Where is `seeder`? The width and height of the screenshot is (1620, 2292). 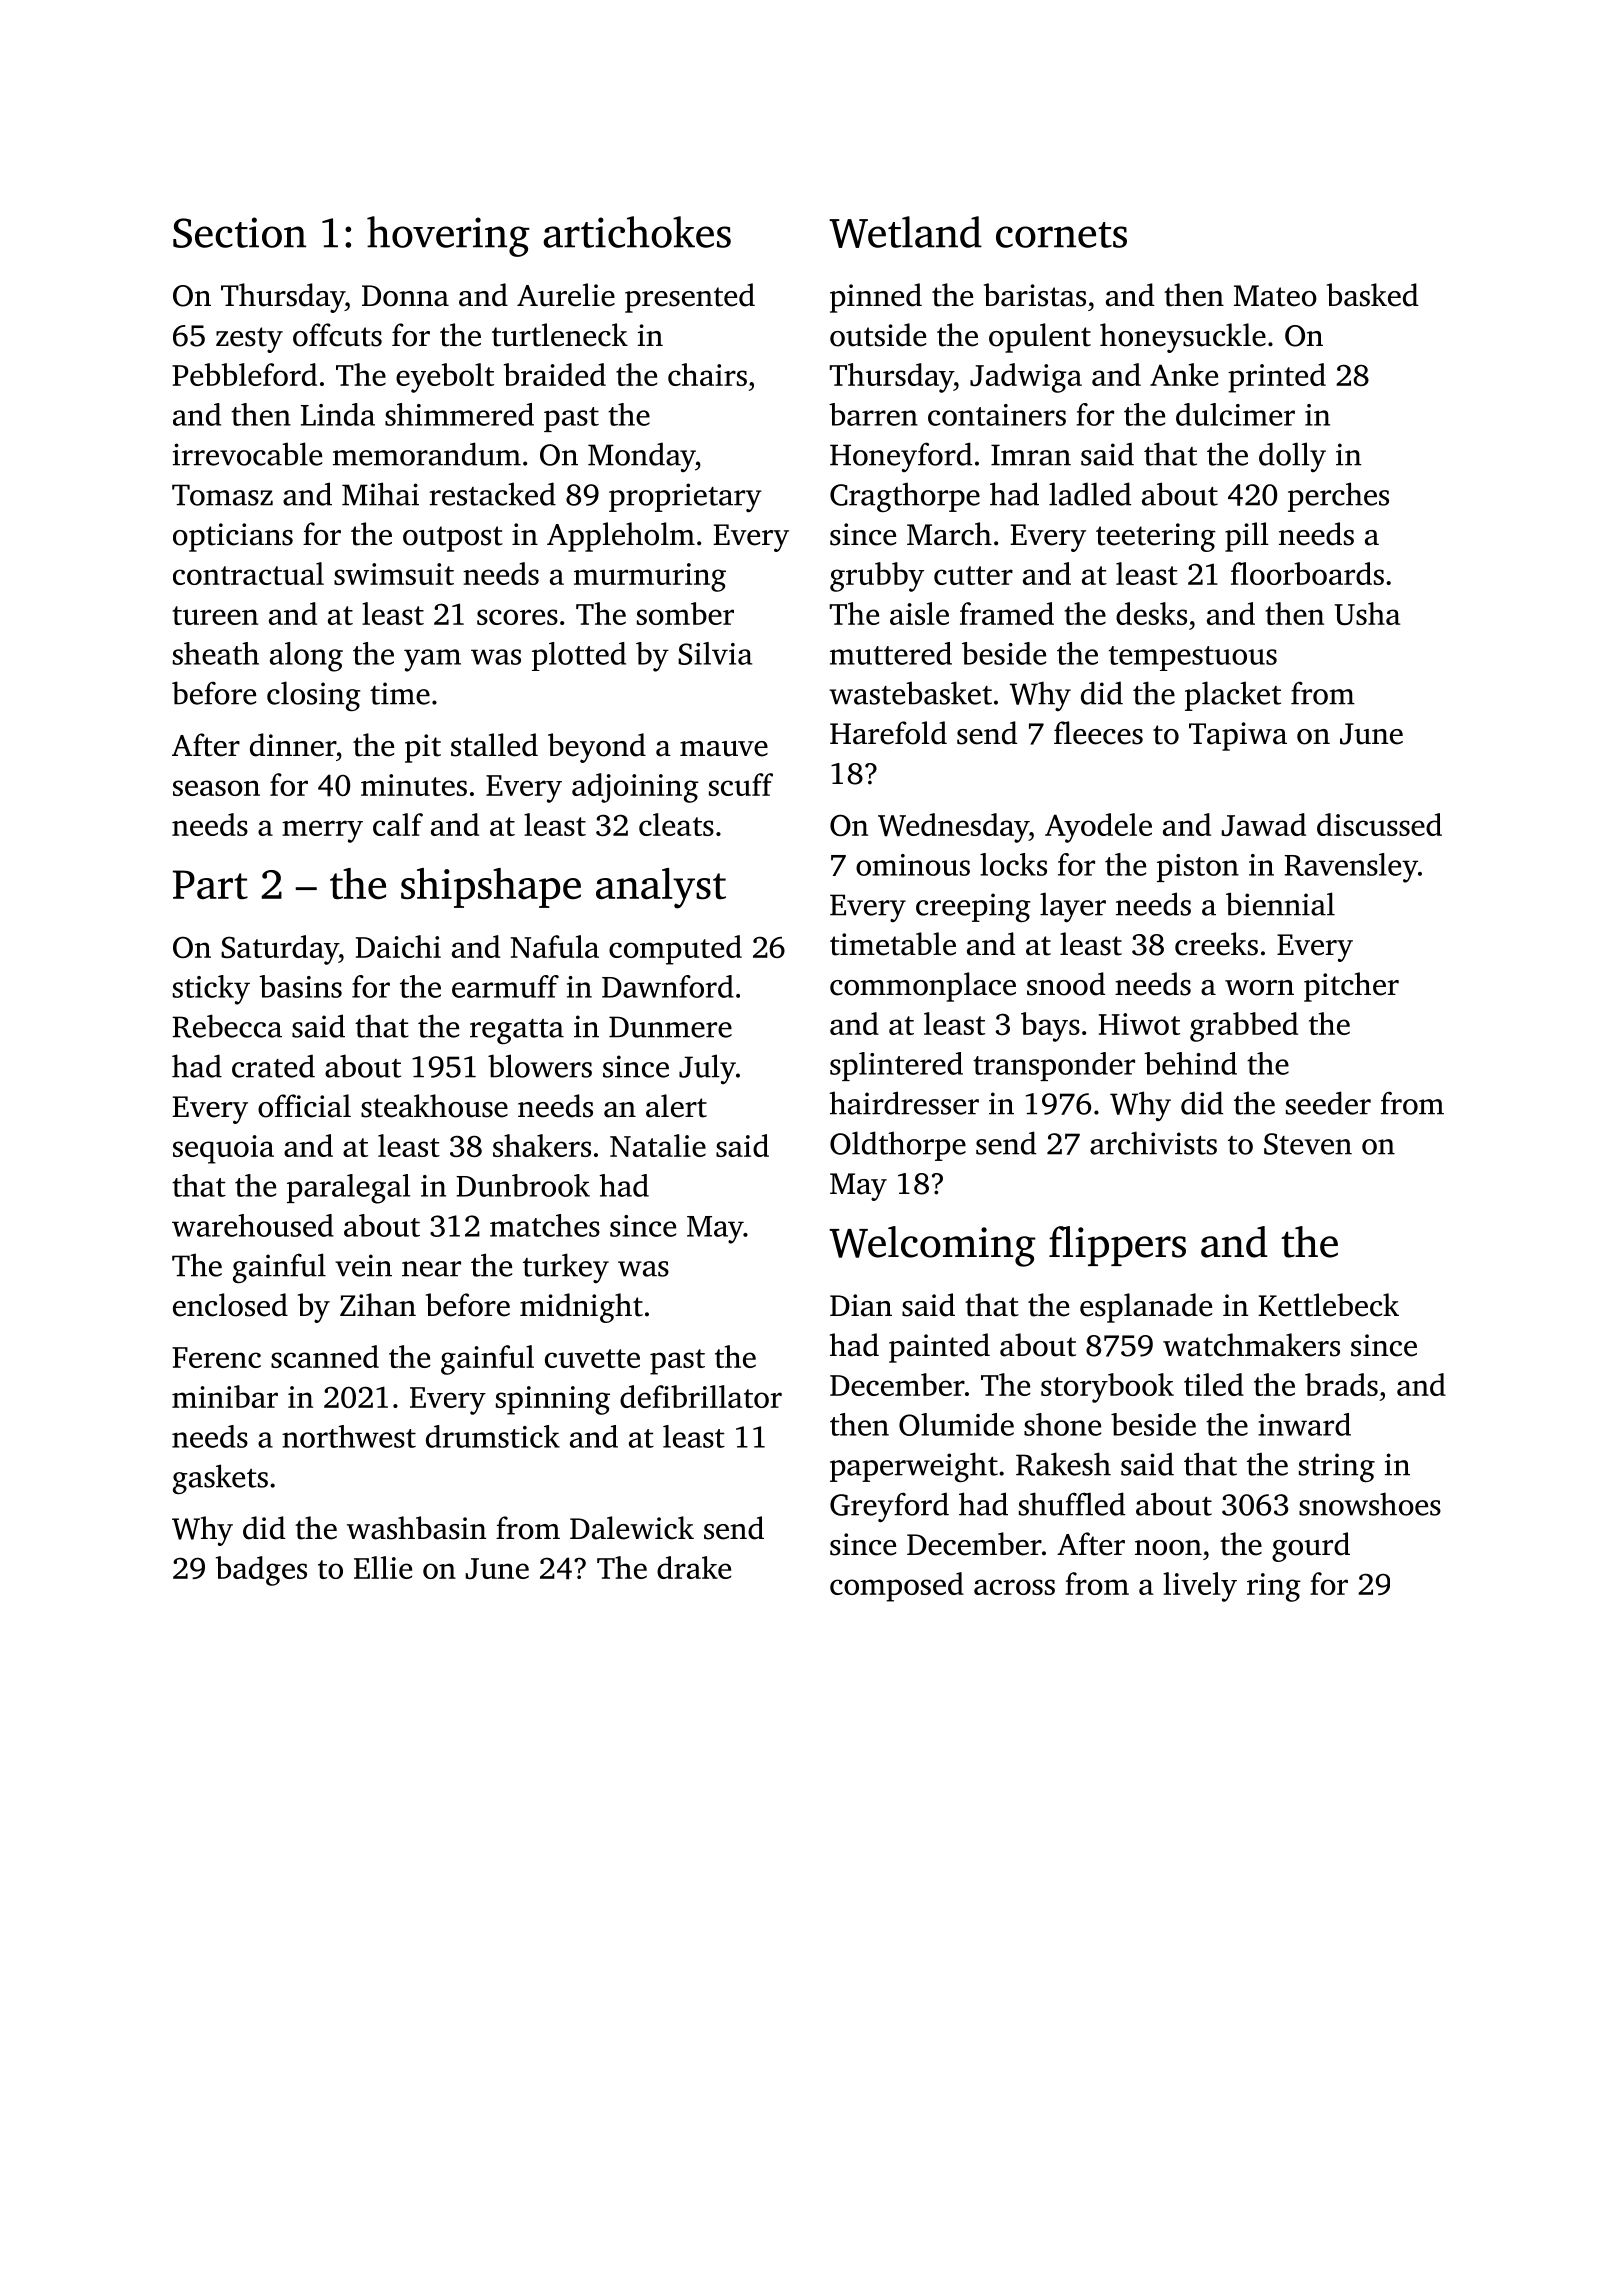
seeder is located at coordinates (1328, 1103).
